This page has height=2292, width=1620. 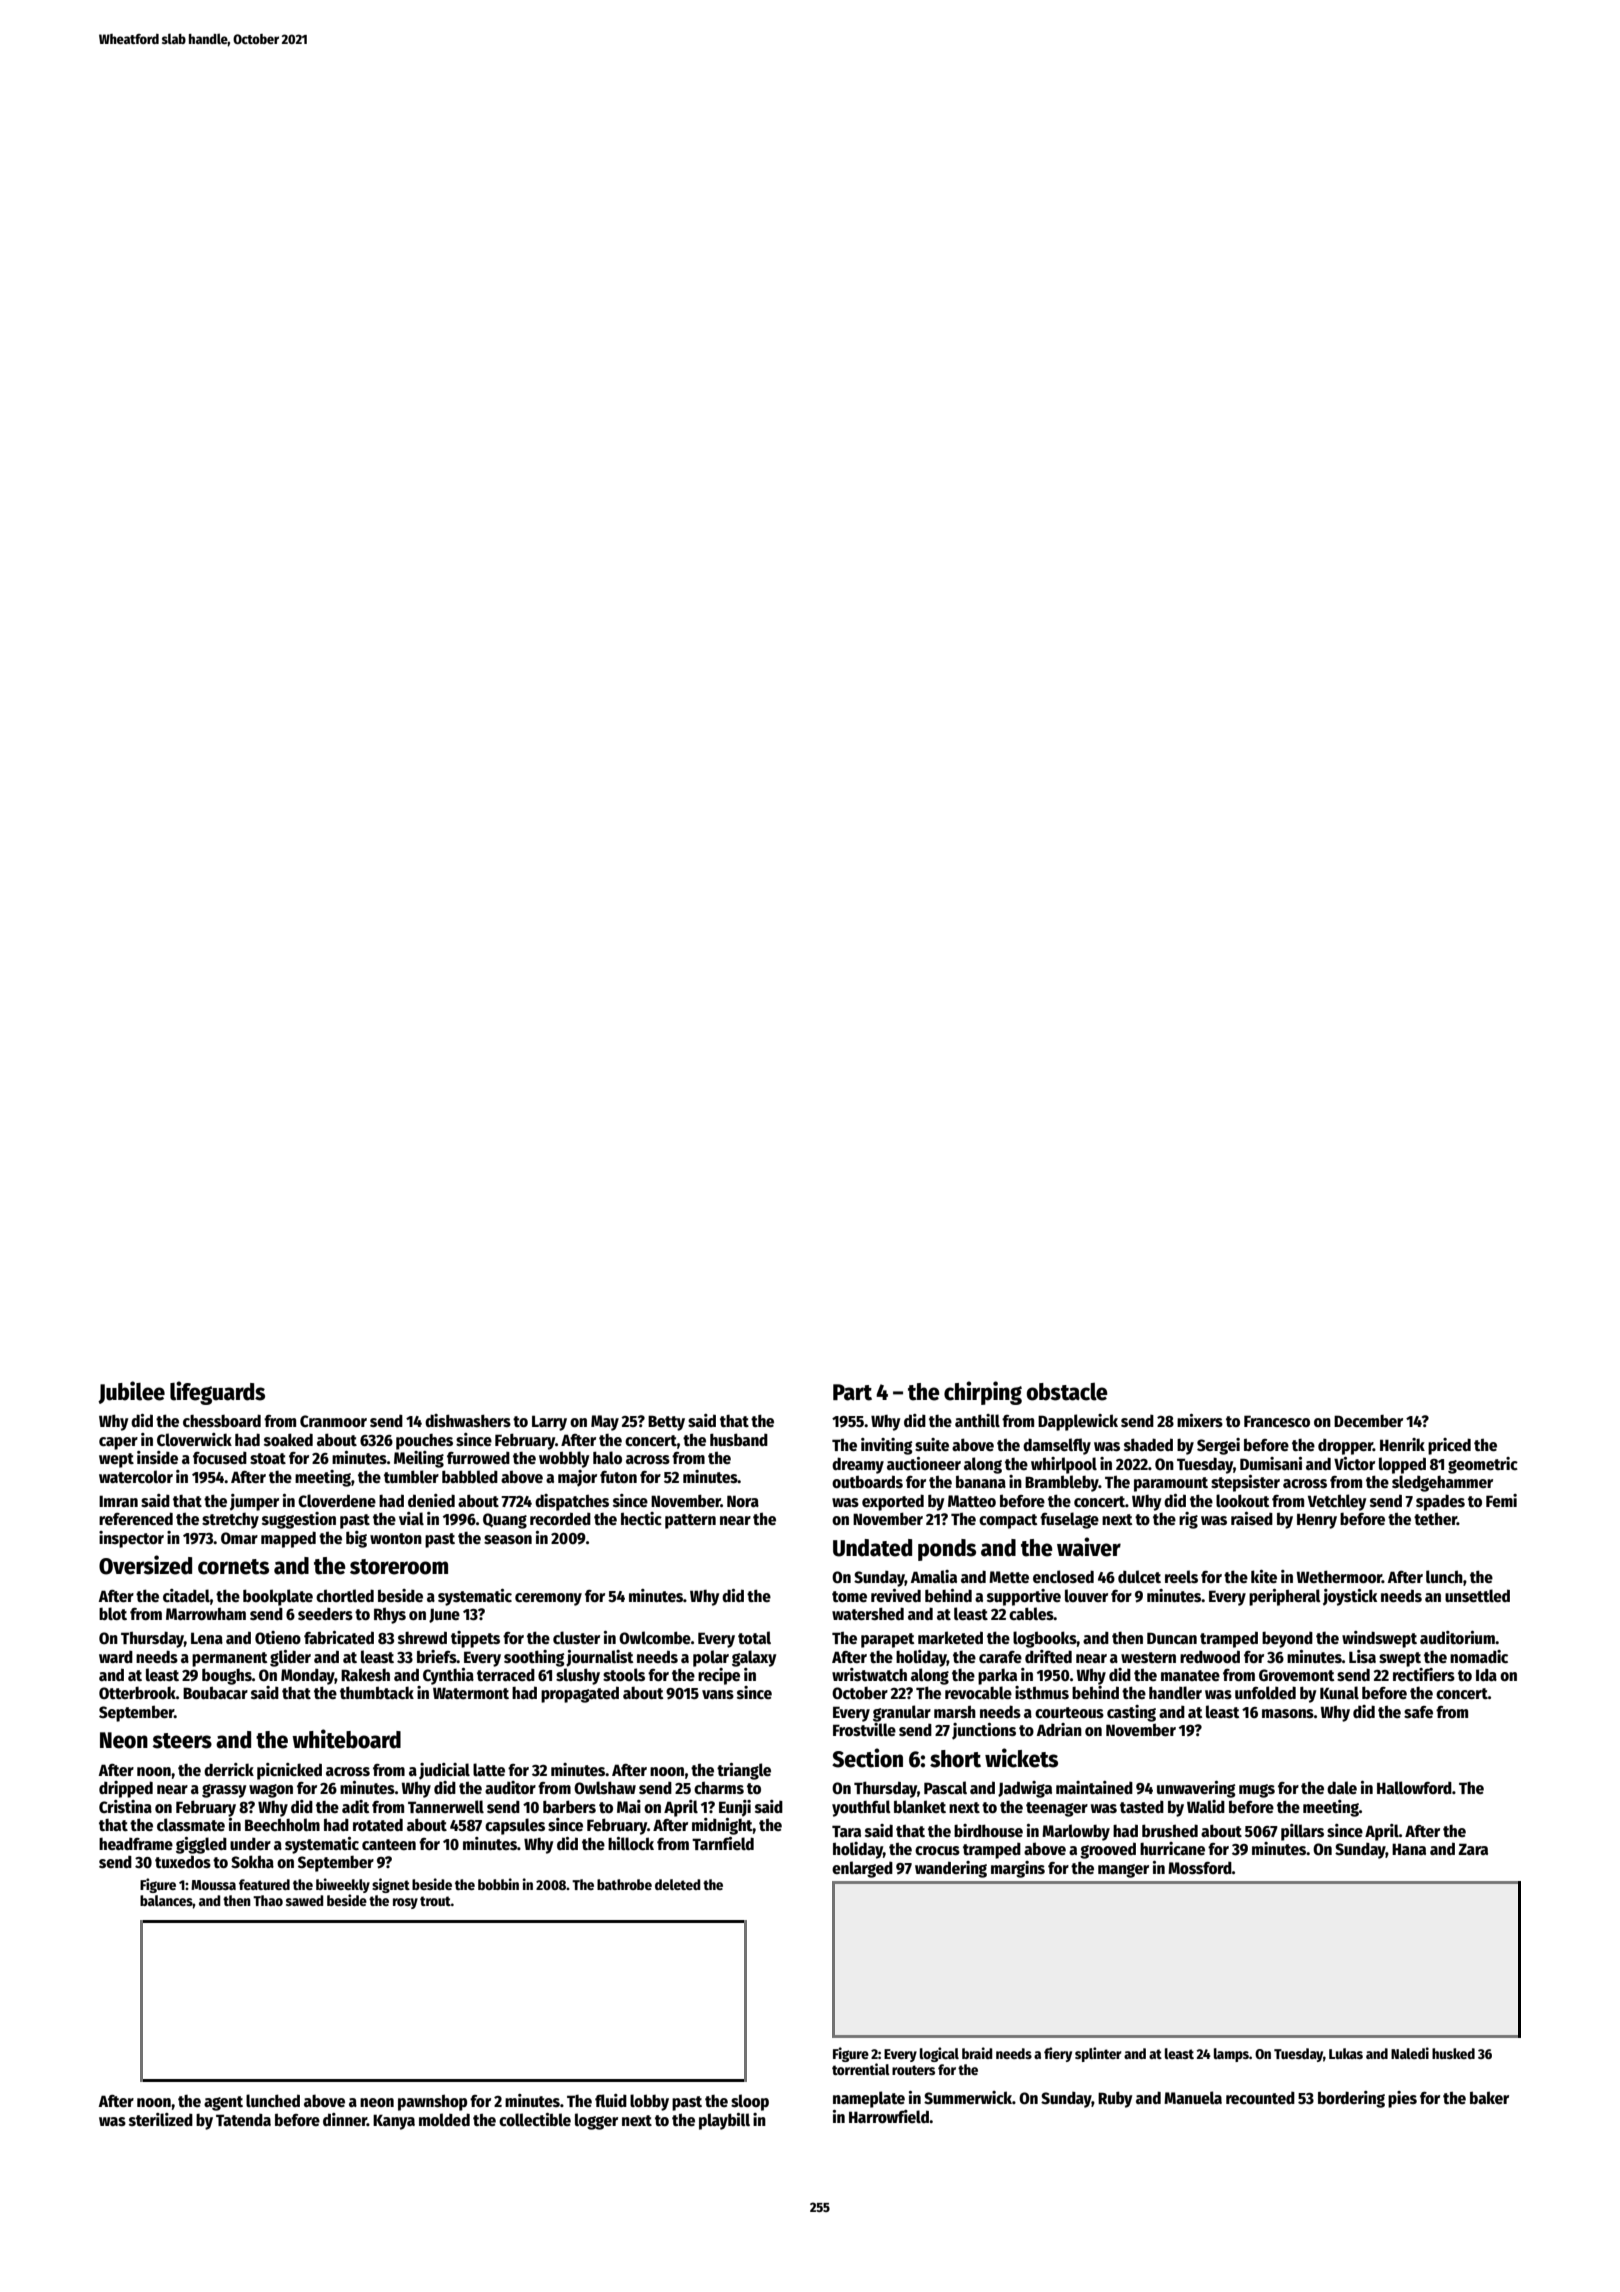 What do you see at coordinates (1483, 1465) in the page?
I see `geometric` at bounding box center [1483, 1465].
